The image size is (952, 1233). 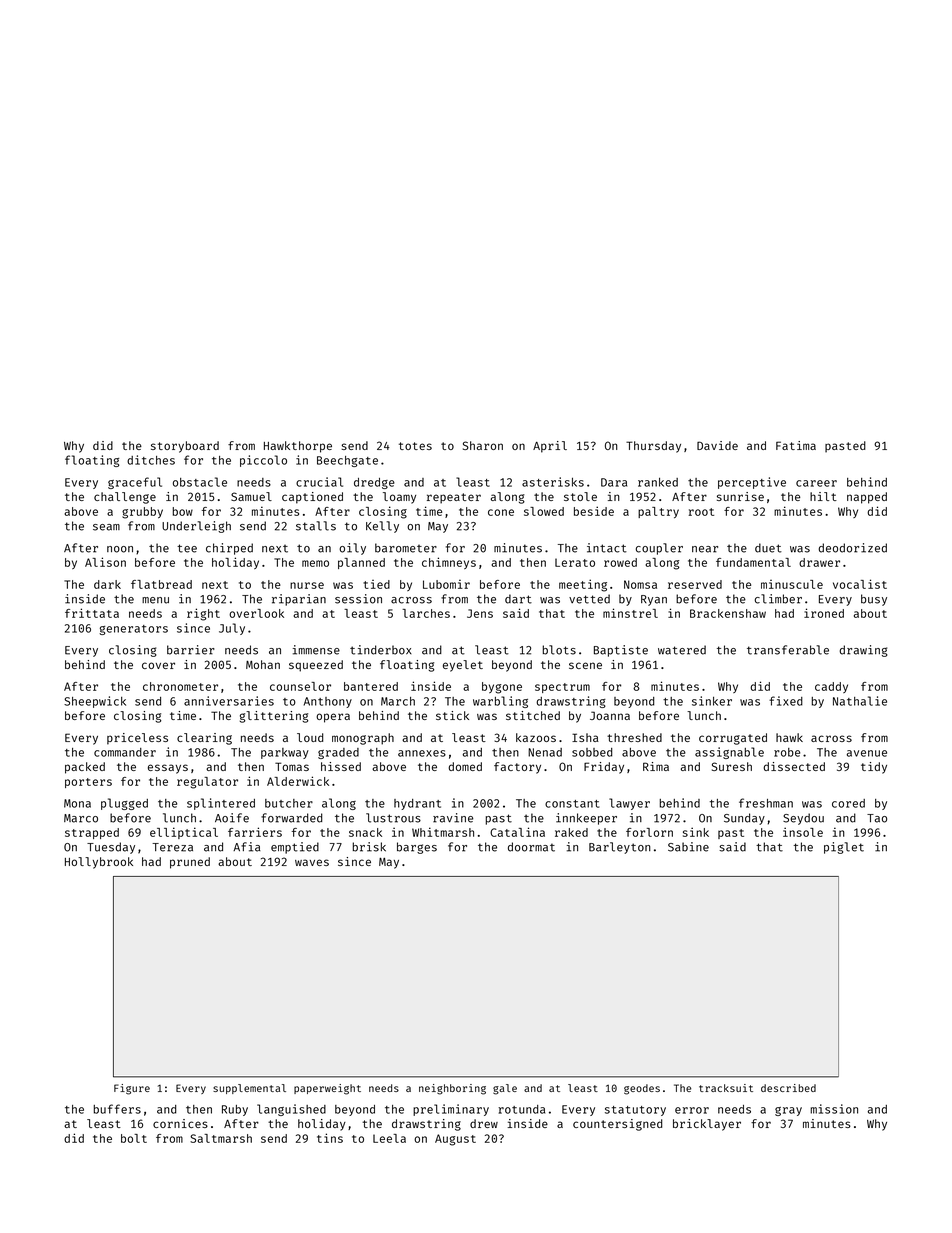 I want to click on described, so click(x=788, y=1088).
